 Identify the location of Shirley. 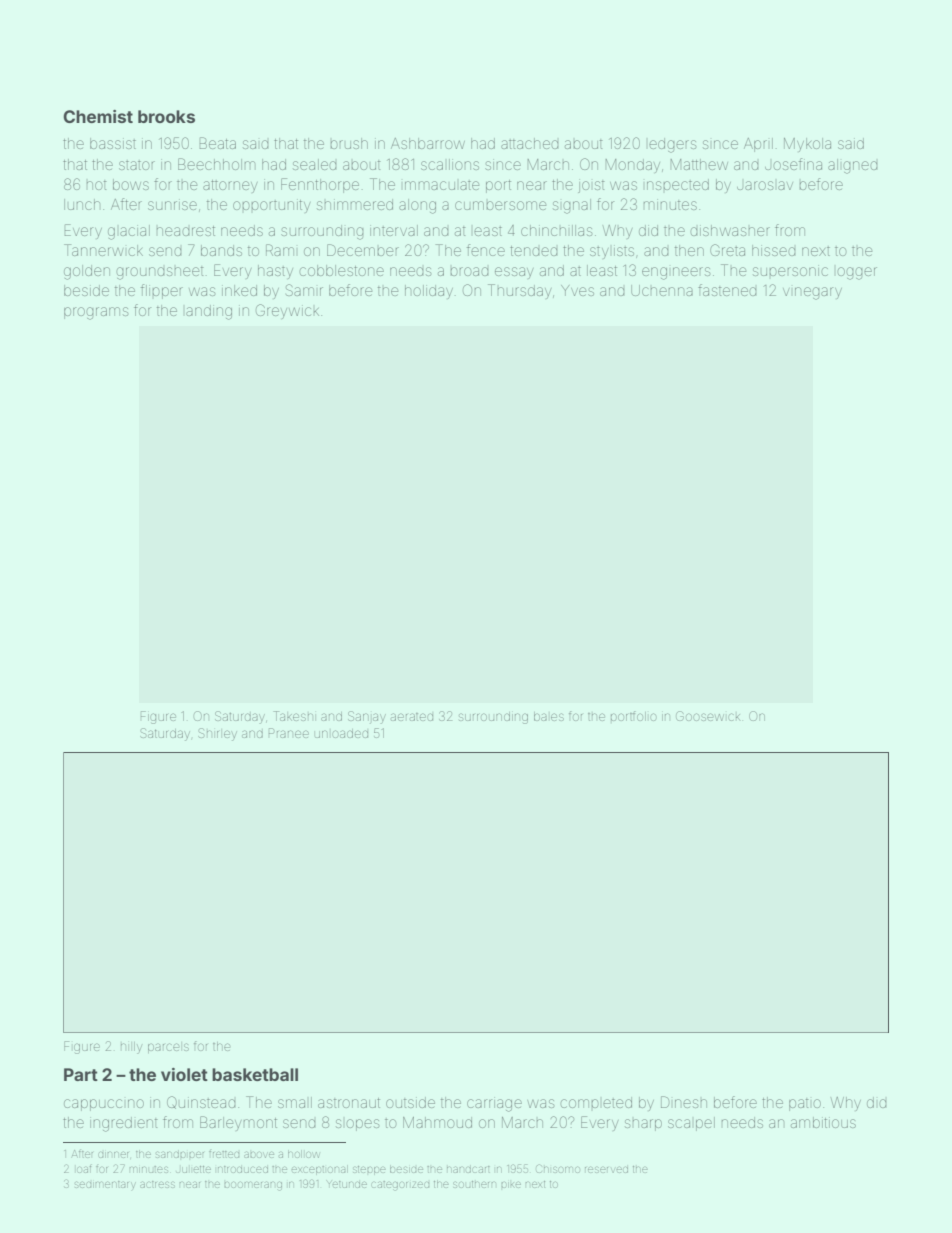
(217, 734).
